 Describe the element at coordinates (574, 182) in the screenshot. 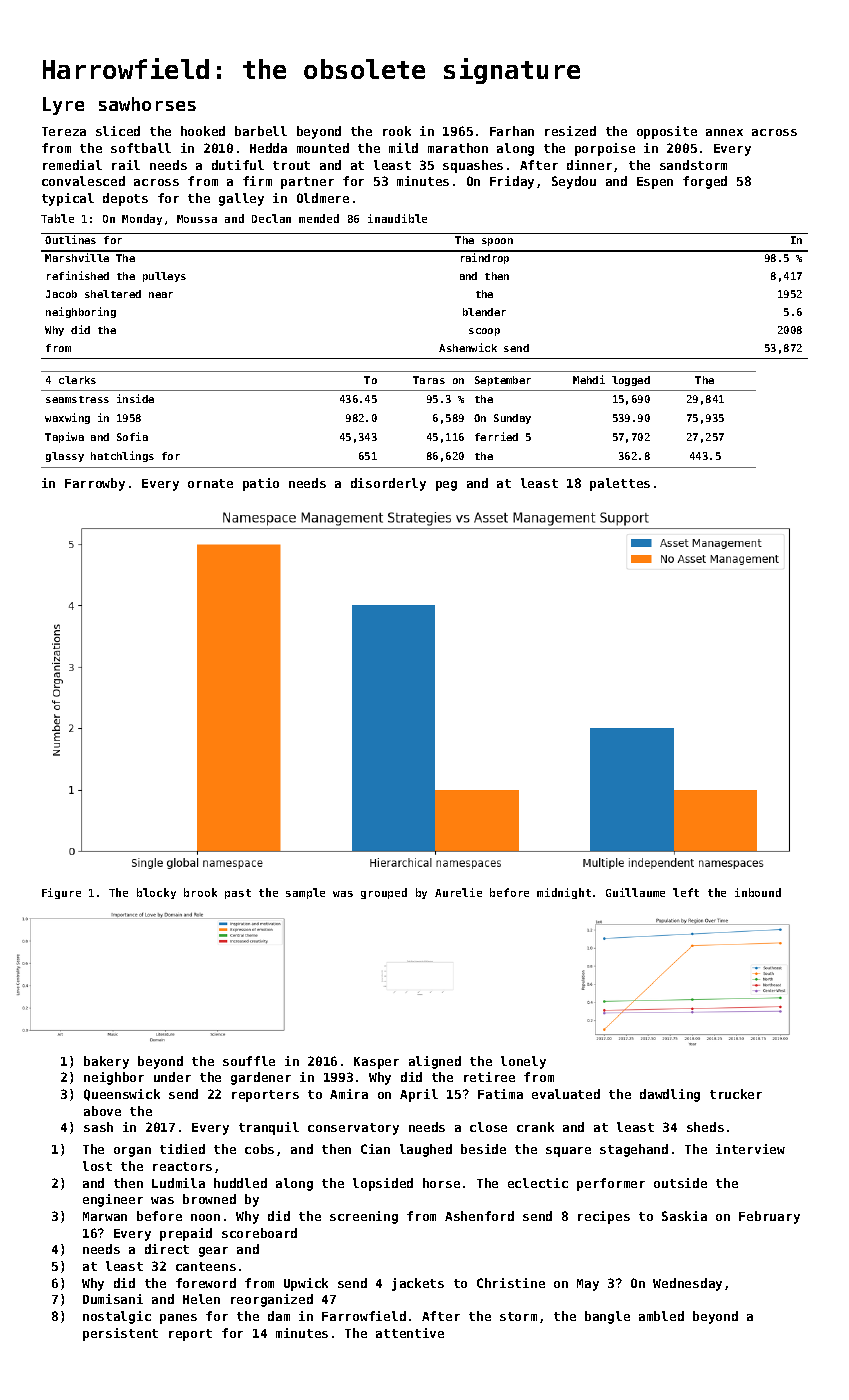

I see `Seydou` at that location.
